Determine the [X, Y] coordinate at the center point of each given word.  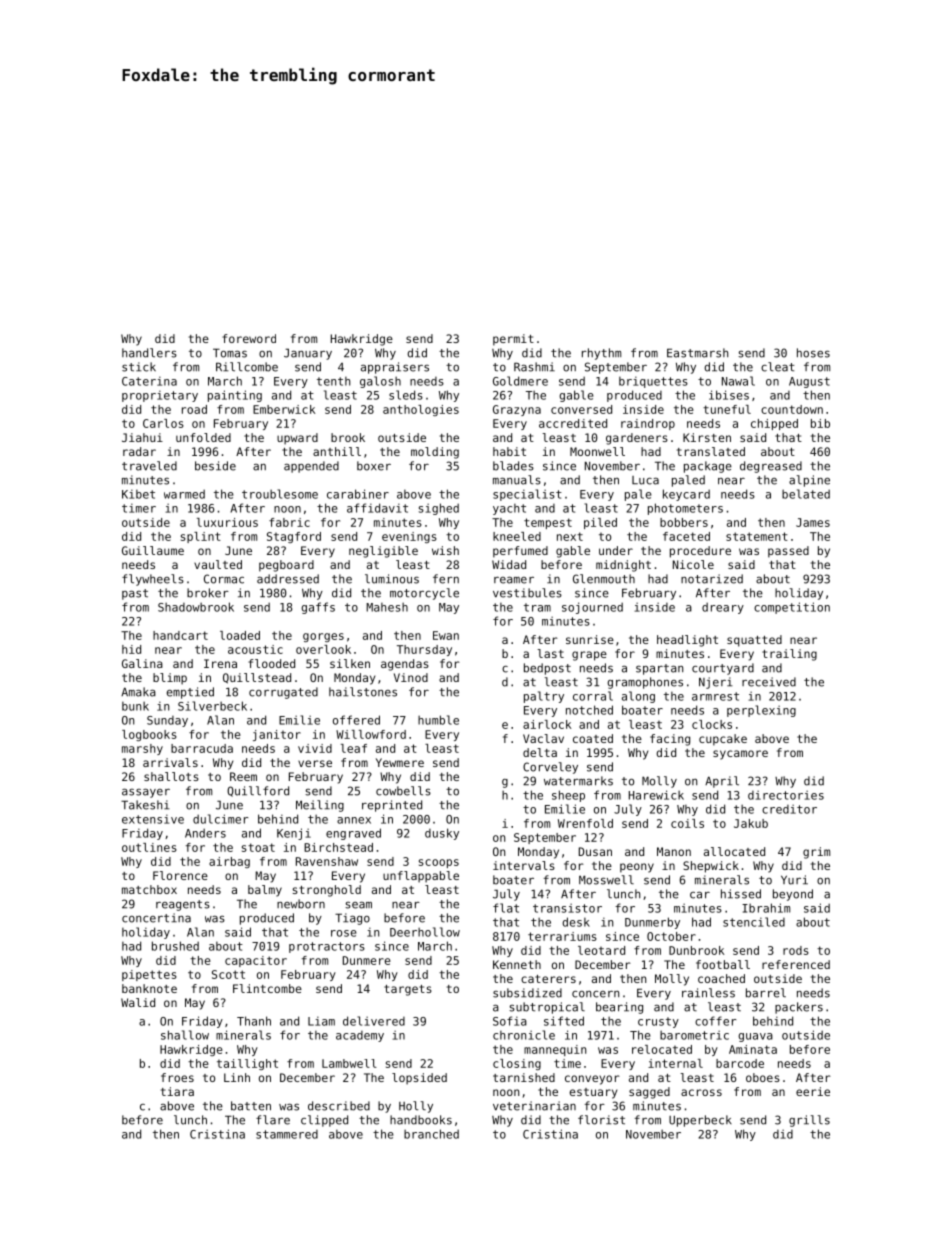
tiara [177, 1091]
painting [235, 396]
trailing [789, 655]
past [135, 594]
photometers [685, 509]
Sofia [510, 1021]
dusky [442, 834]
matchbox [149, 889]
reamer [514, 580]
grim [816, 853]
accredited [573, 423]
